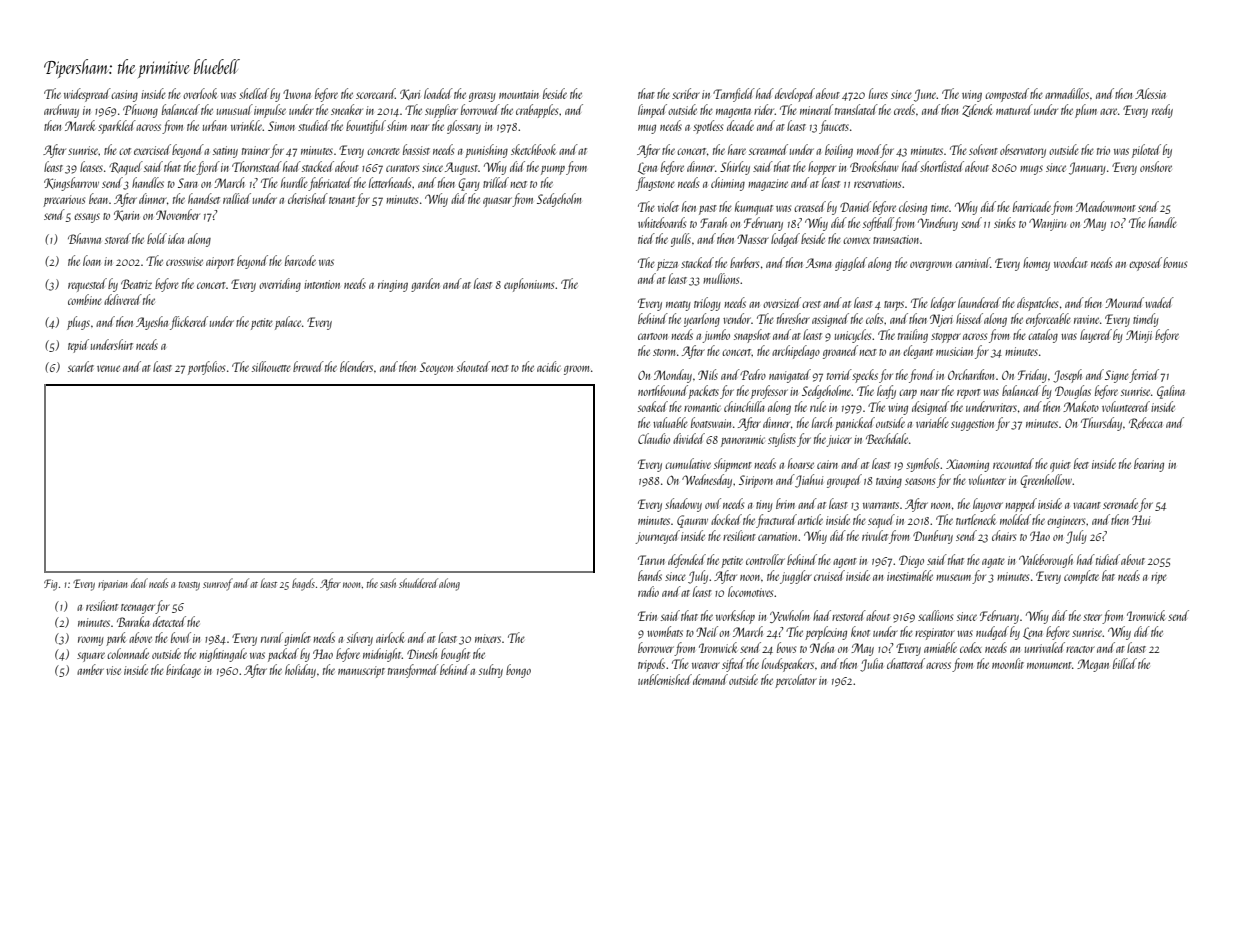 Image resolution: width=1233 pixels, height=952 pixels. What do you see at coordinates (85, 299) in the document?
I see `combine` at bounding box center [85, 299].
